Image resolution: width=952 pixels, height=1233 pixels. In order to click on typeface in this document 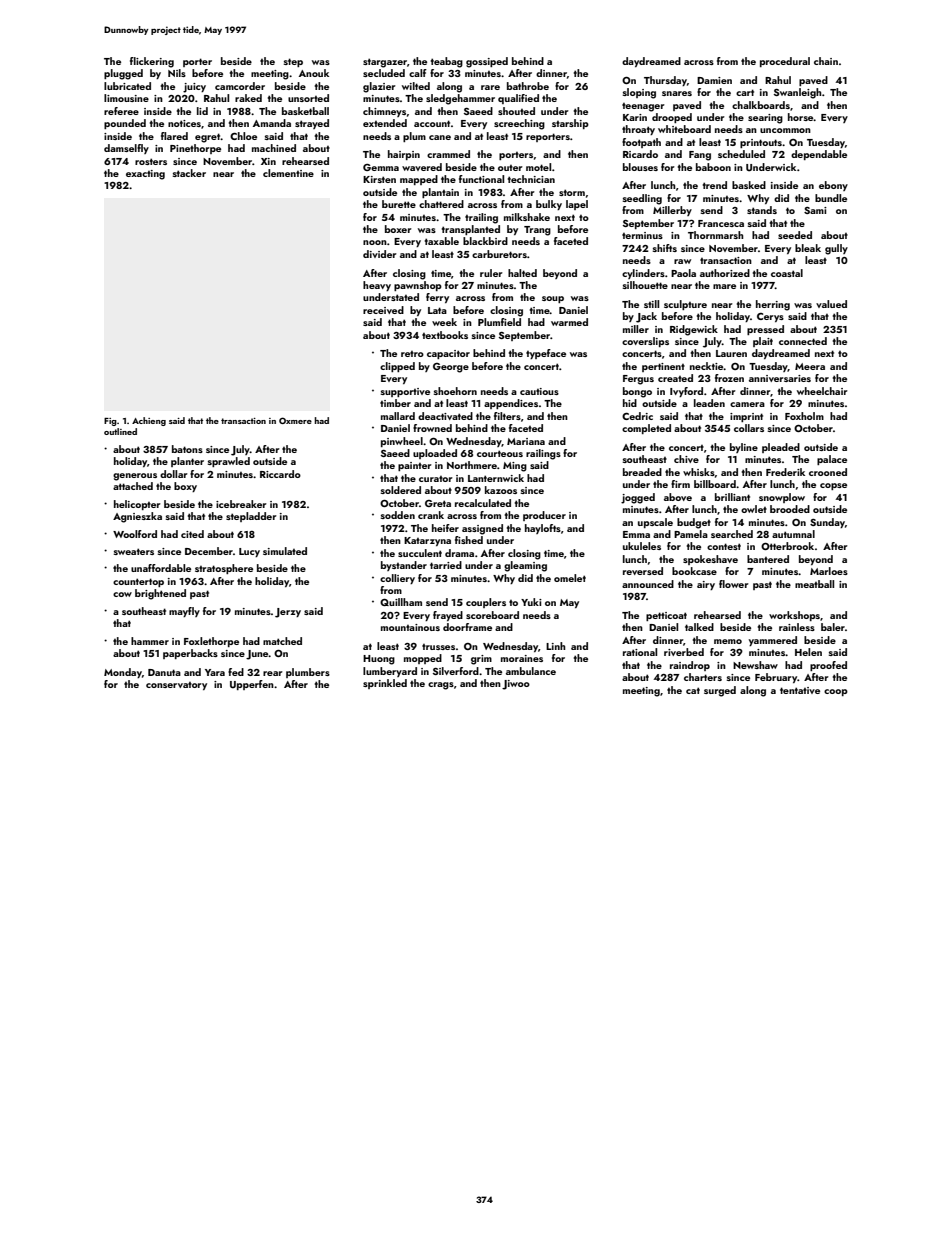, I will do `click(546, 354)`.
